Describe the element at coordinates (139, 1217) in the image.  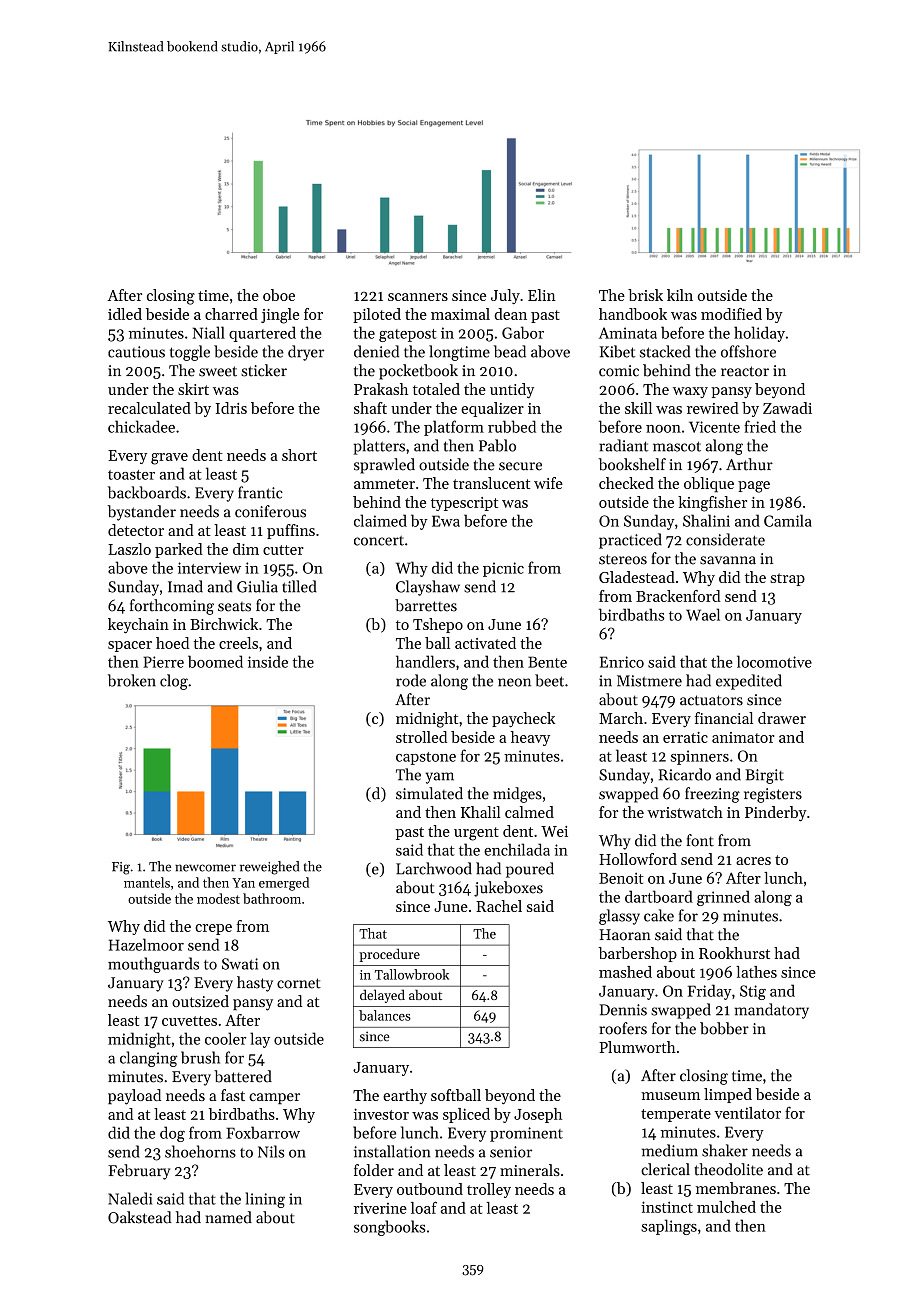
I see `Oakstead` at that location.
